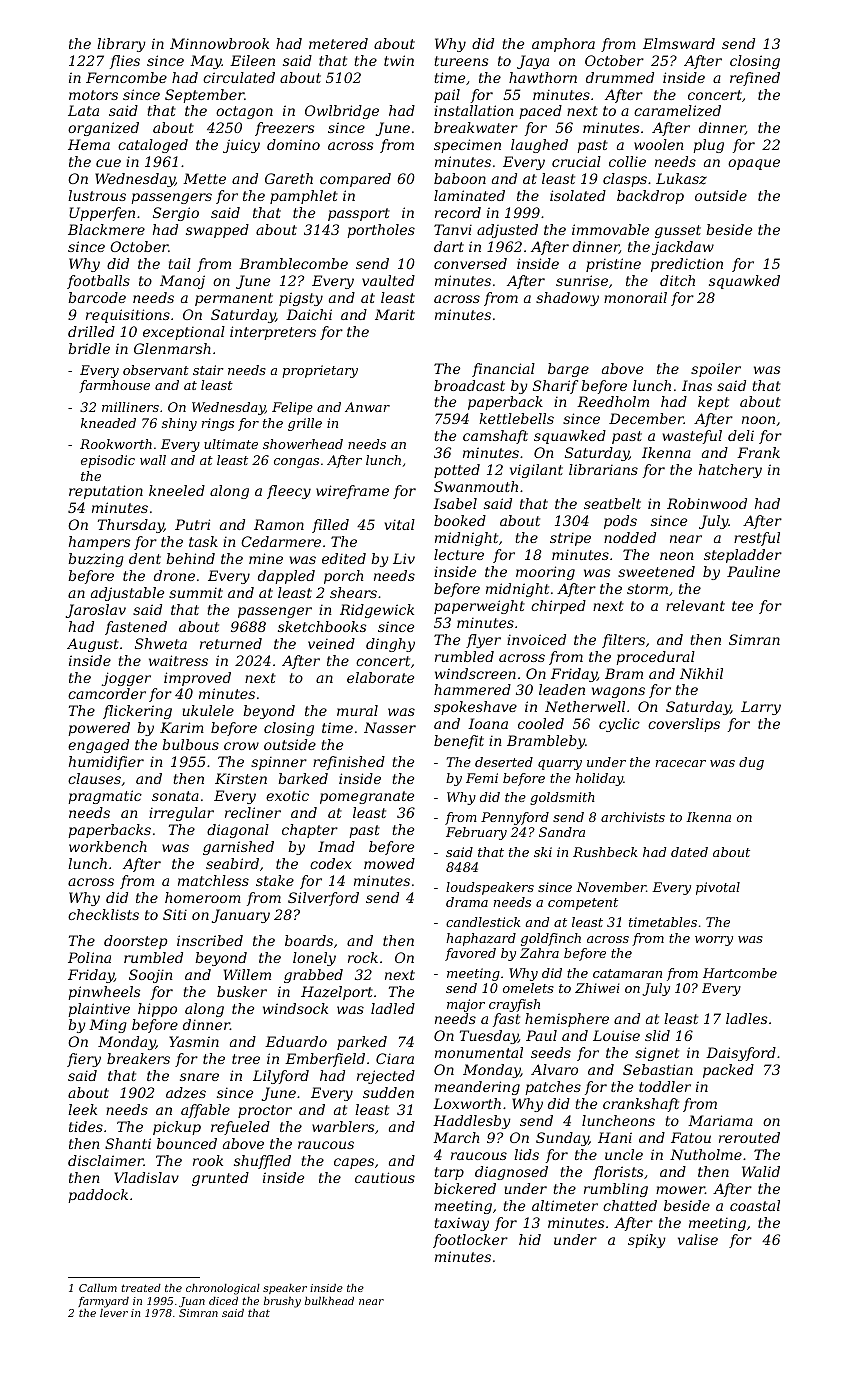 The image size is (849, 1400). I want to click on stake, so click(275, 880).
